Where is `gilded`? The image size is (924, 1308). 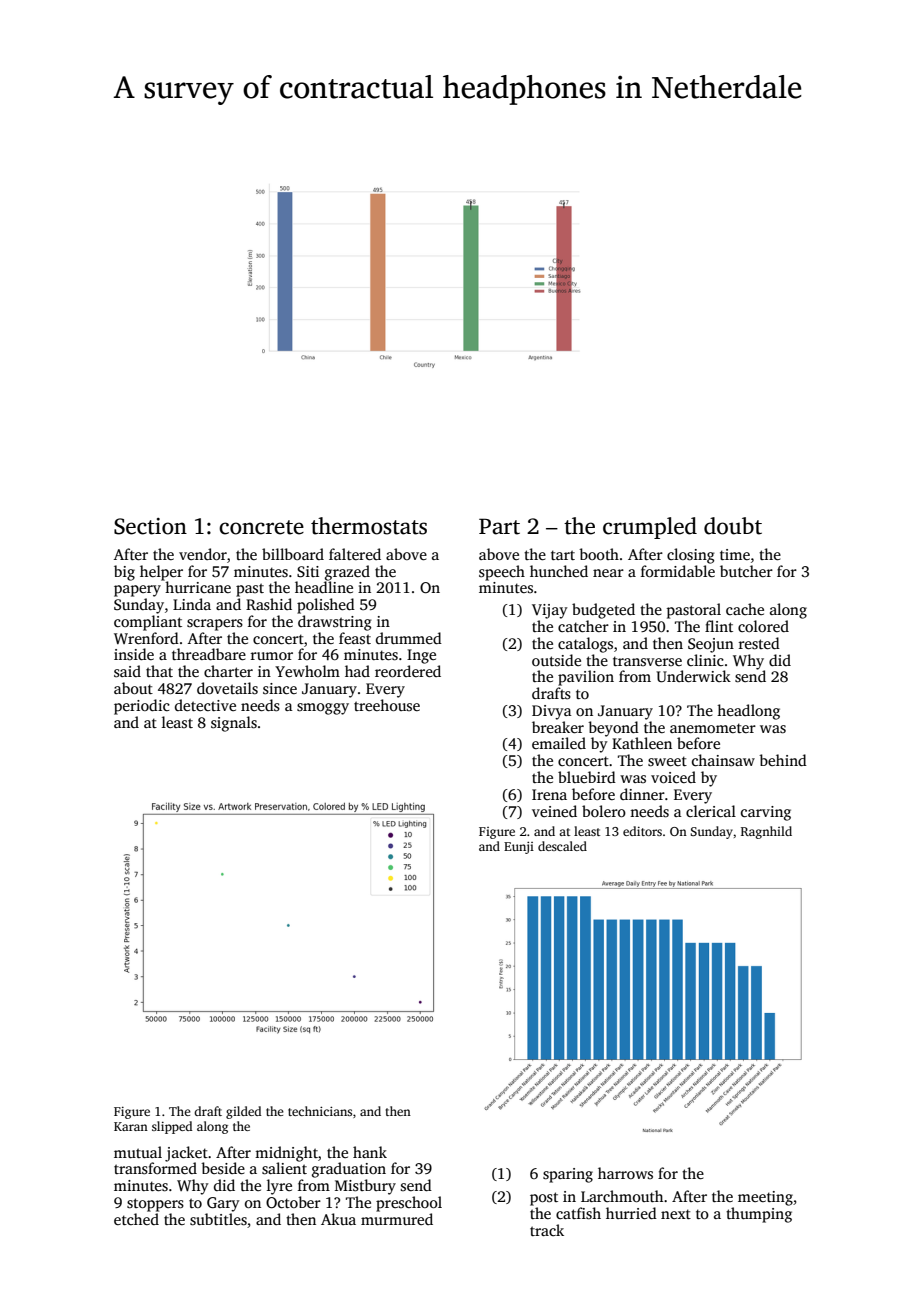 gilded is located at coordinates (243, 1112).
